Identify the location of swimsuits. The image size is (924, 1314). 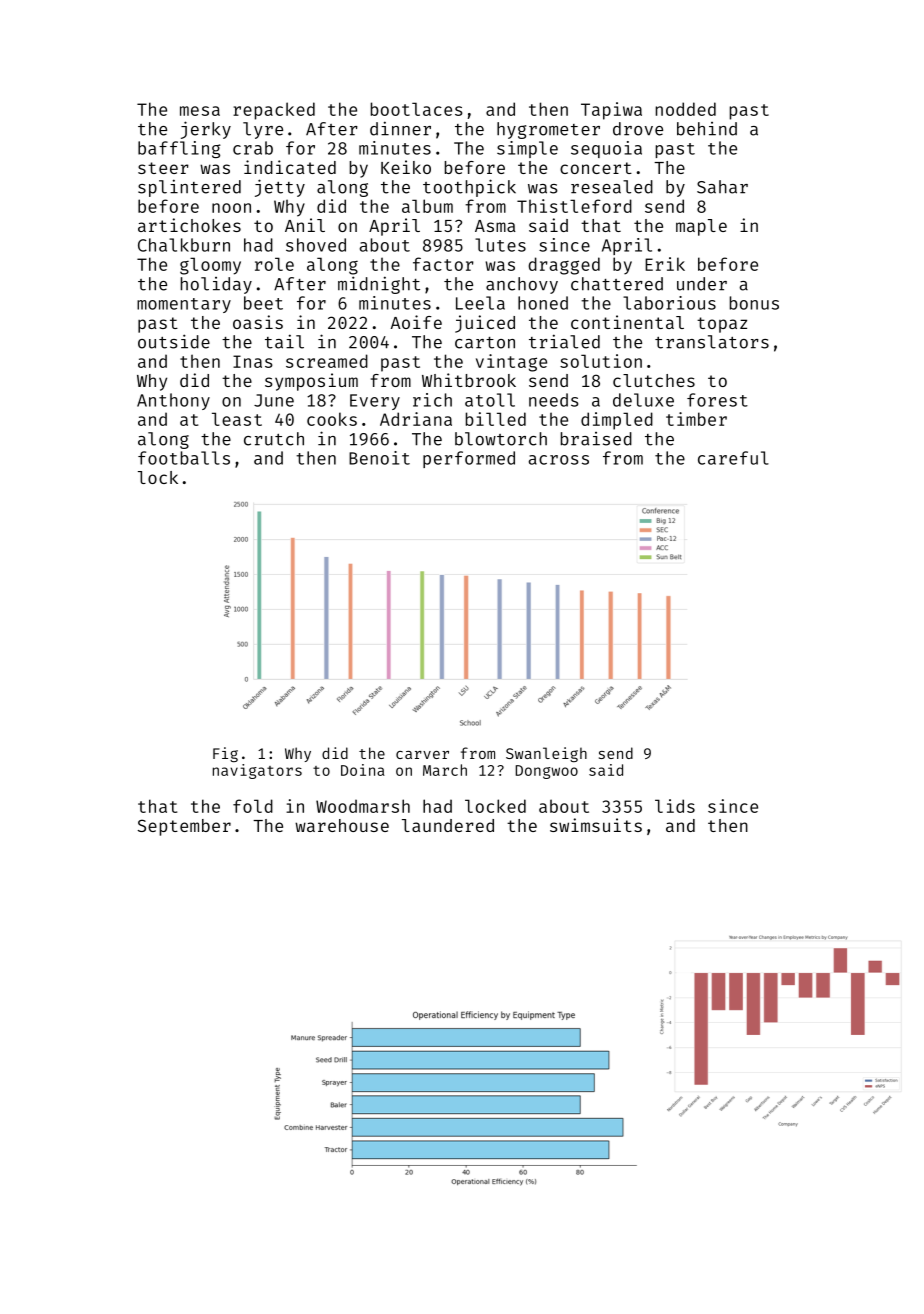
(596, 825).
